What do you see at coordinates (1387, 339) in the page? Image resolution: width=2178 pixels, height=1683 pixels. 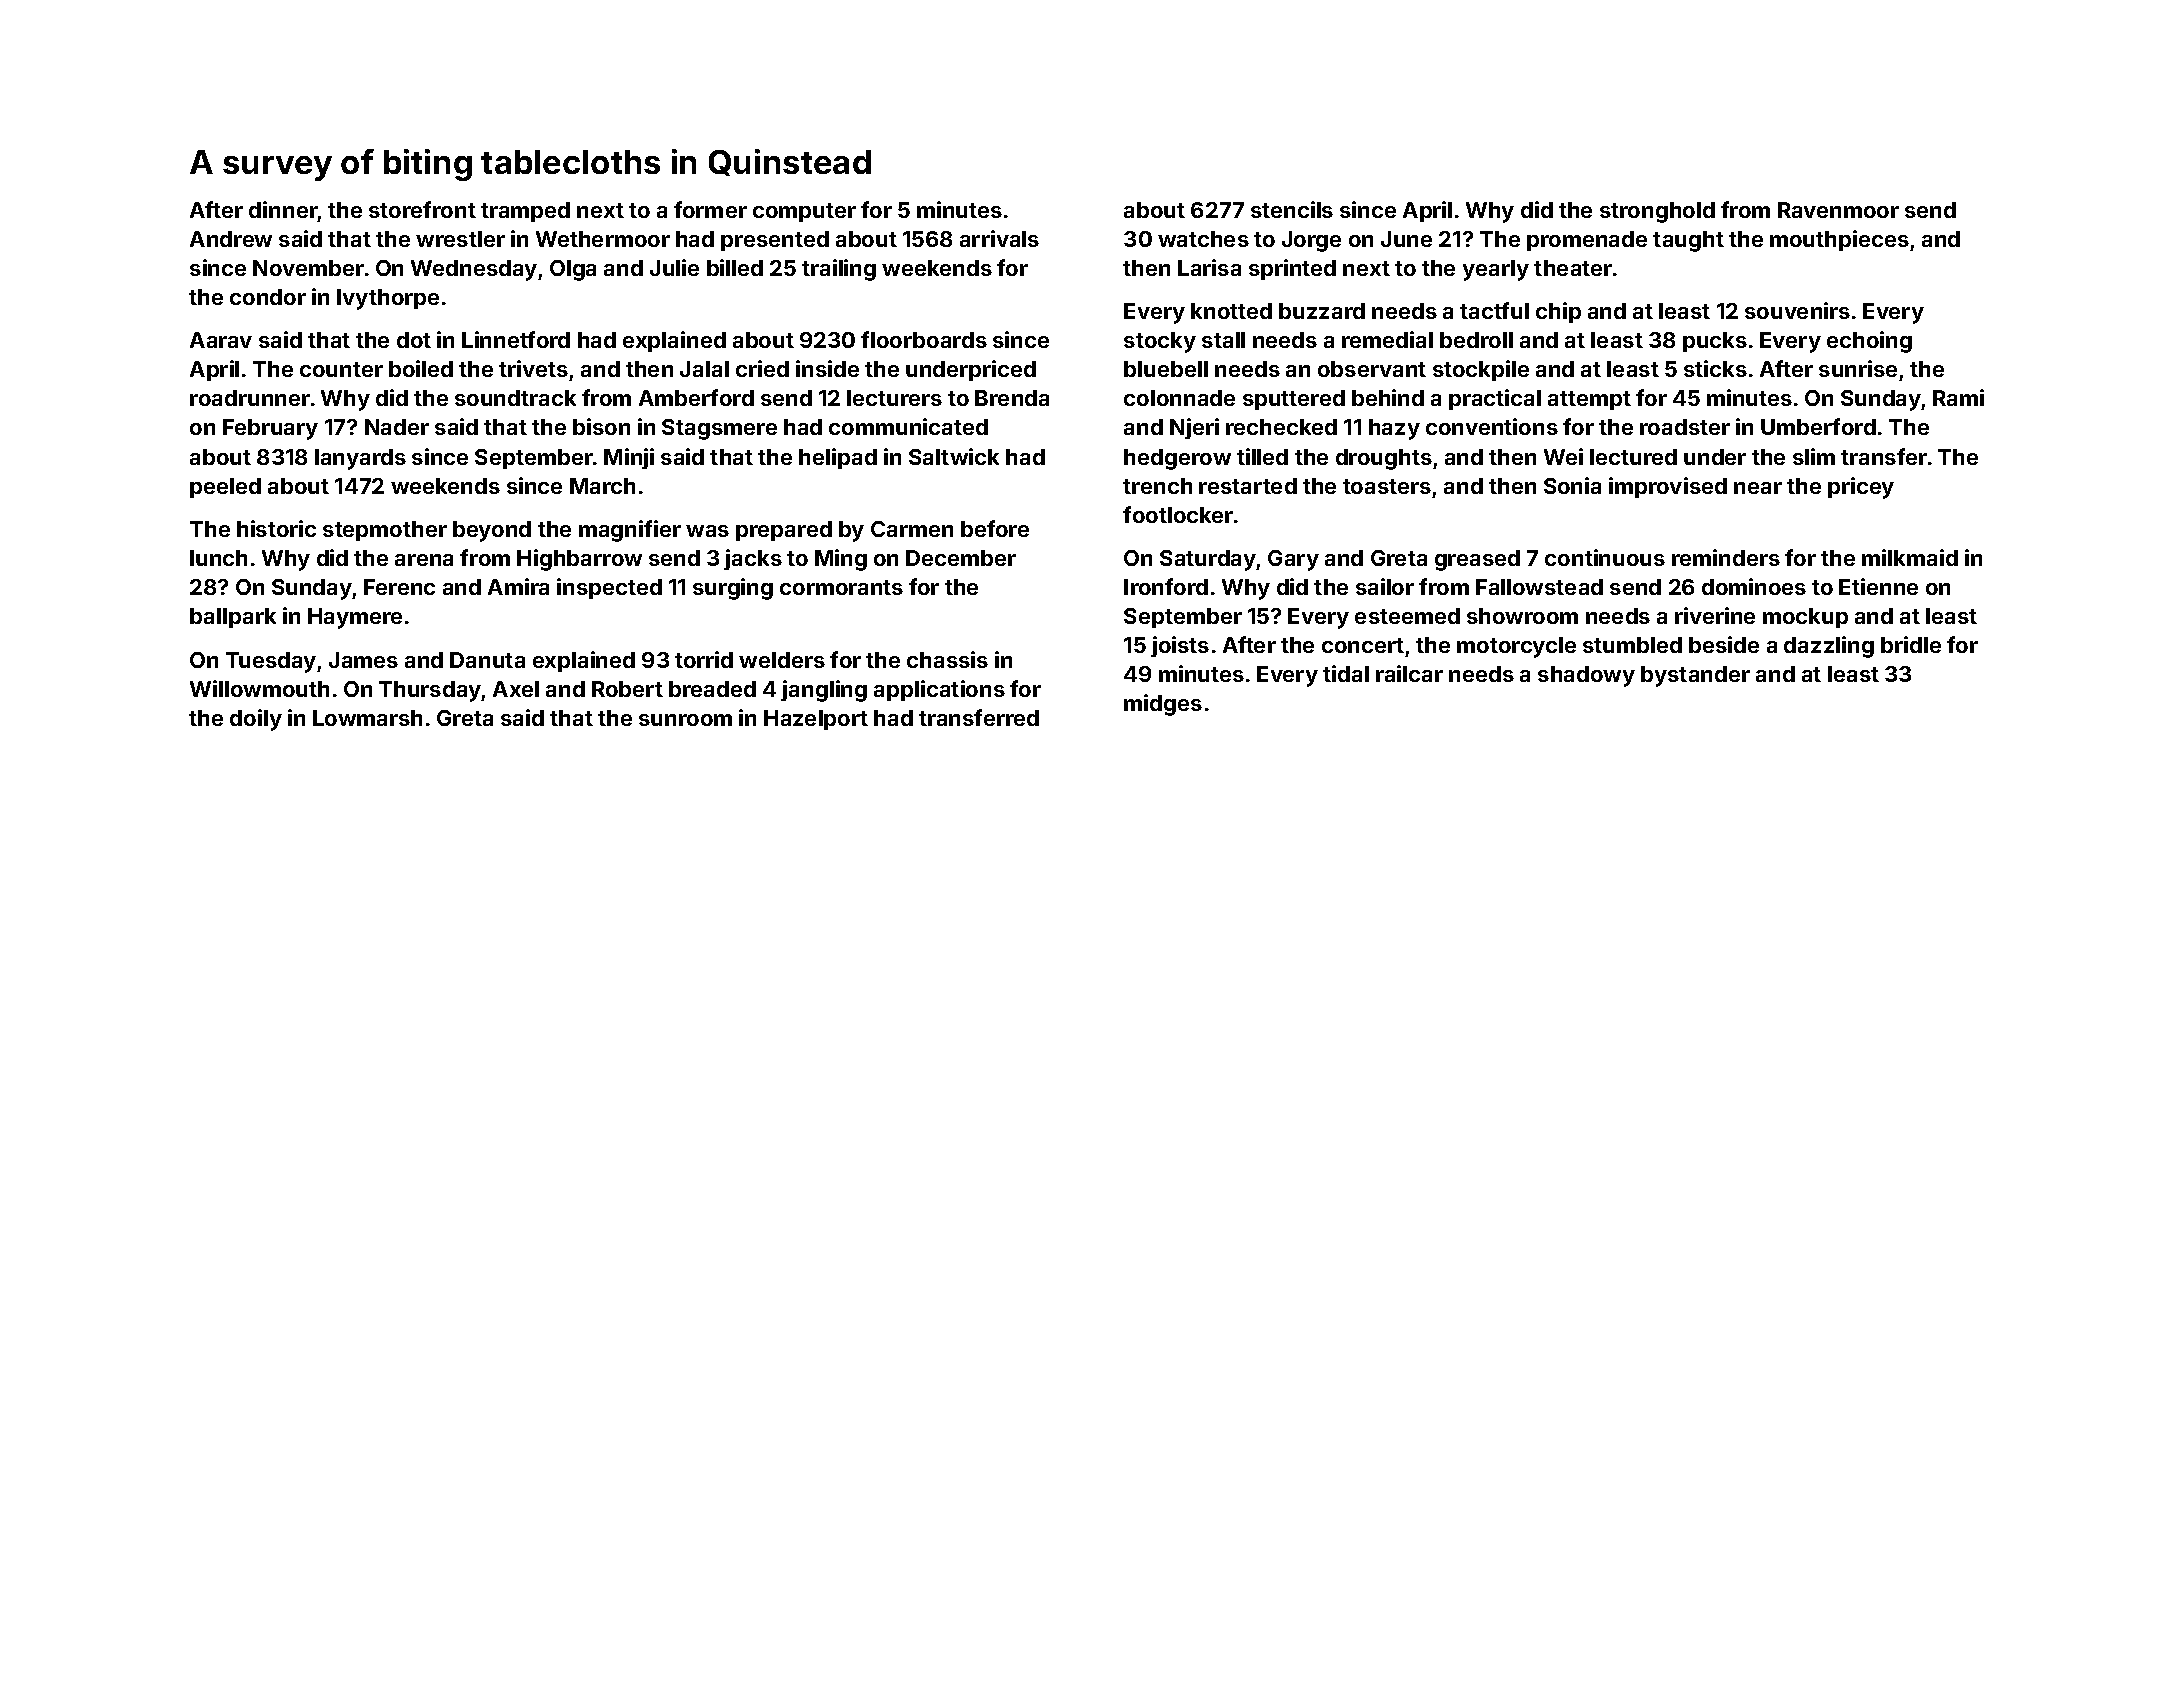 I see `remedial` at bounding box center [1387, 339].
